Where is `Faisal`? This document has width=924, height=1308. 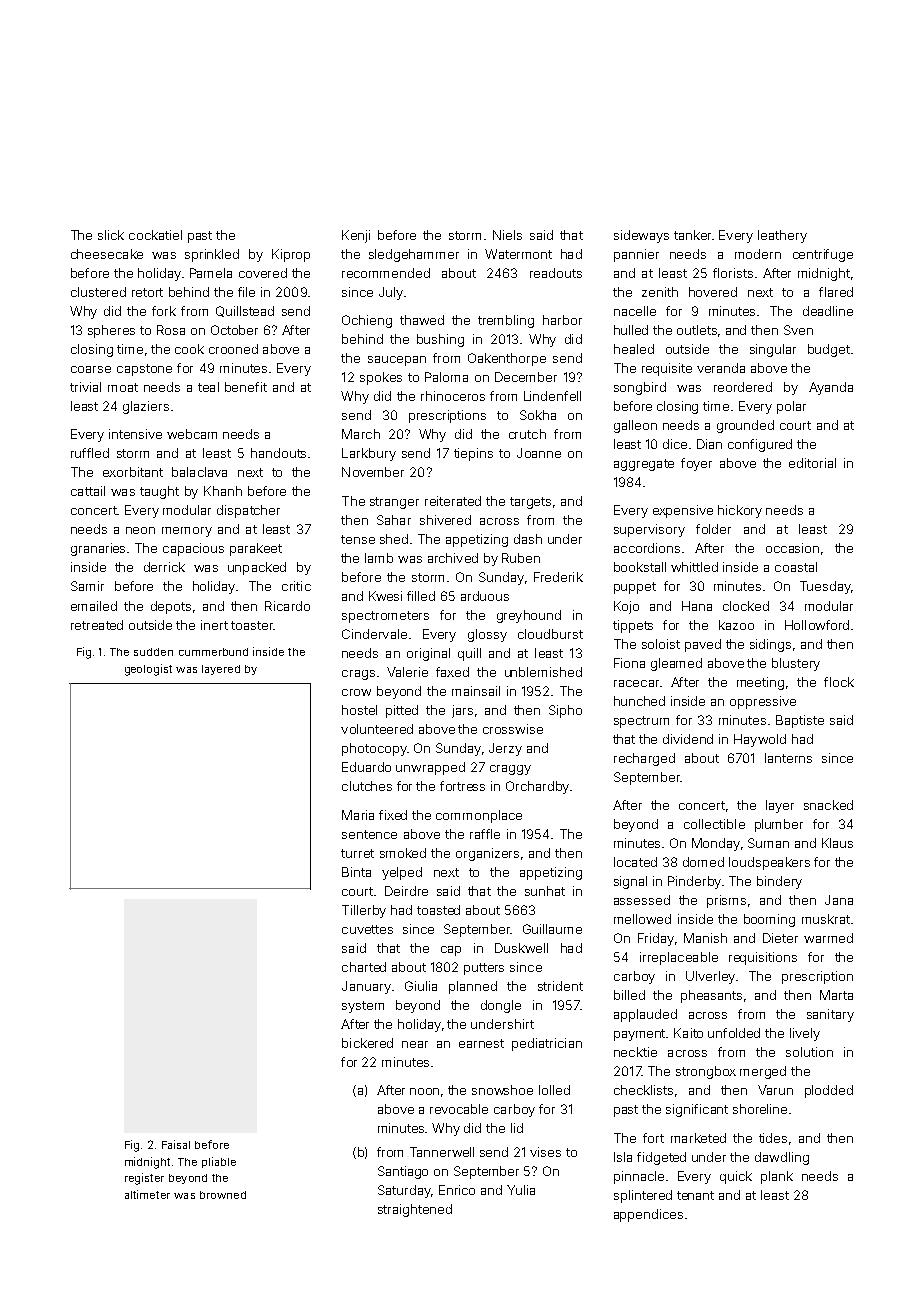
Faisal is located at coordinates (176, 1144).
